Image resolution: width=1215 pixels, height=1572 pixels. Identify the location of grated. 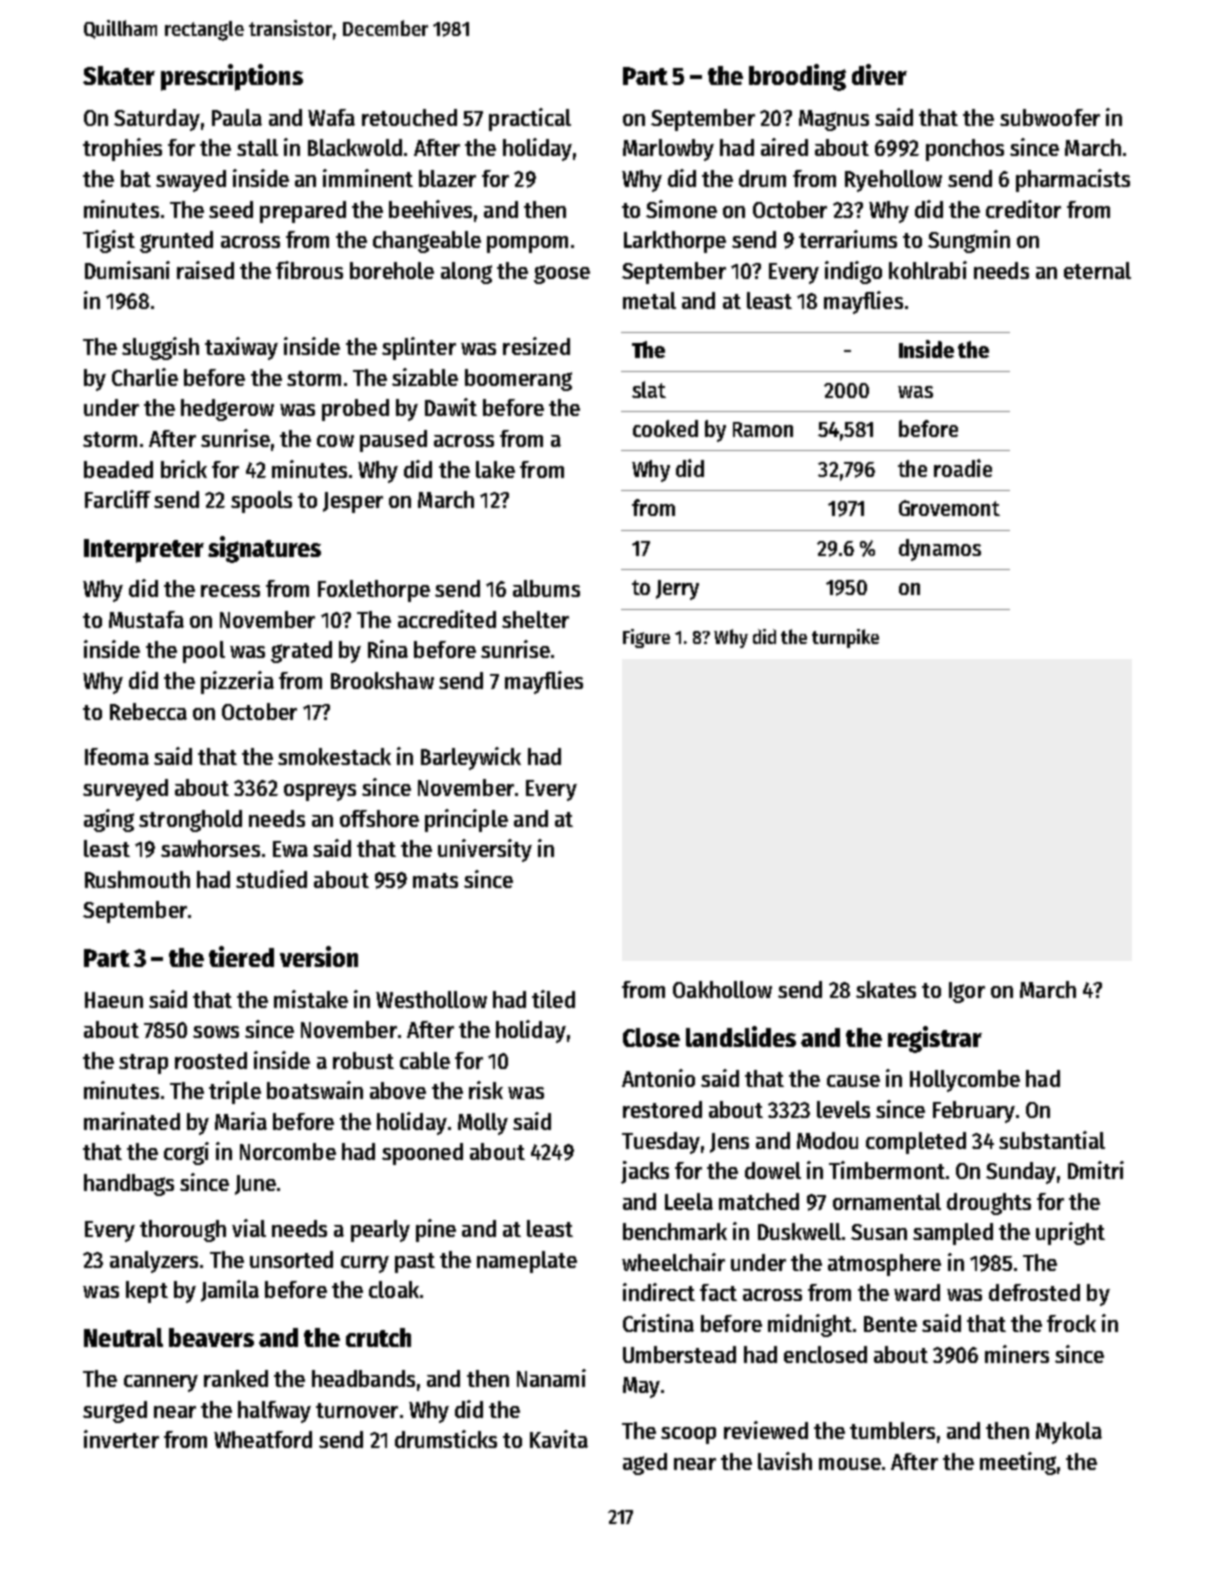
(301, 652).
